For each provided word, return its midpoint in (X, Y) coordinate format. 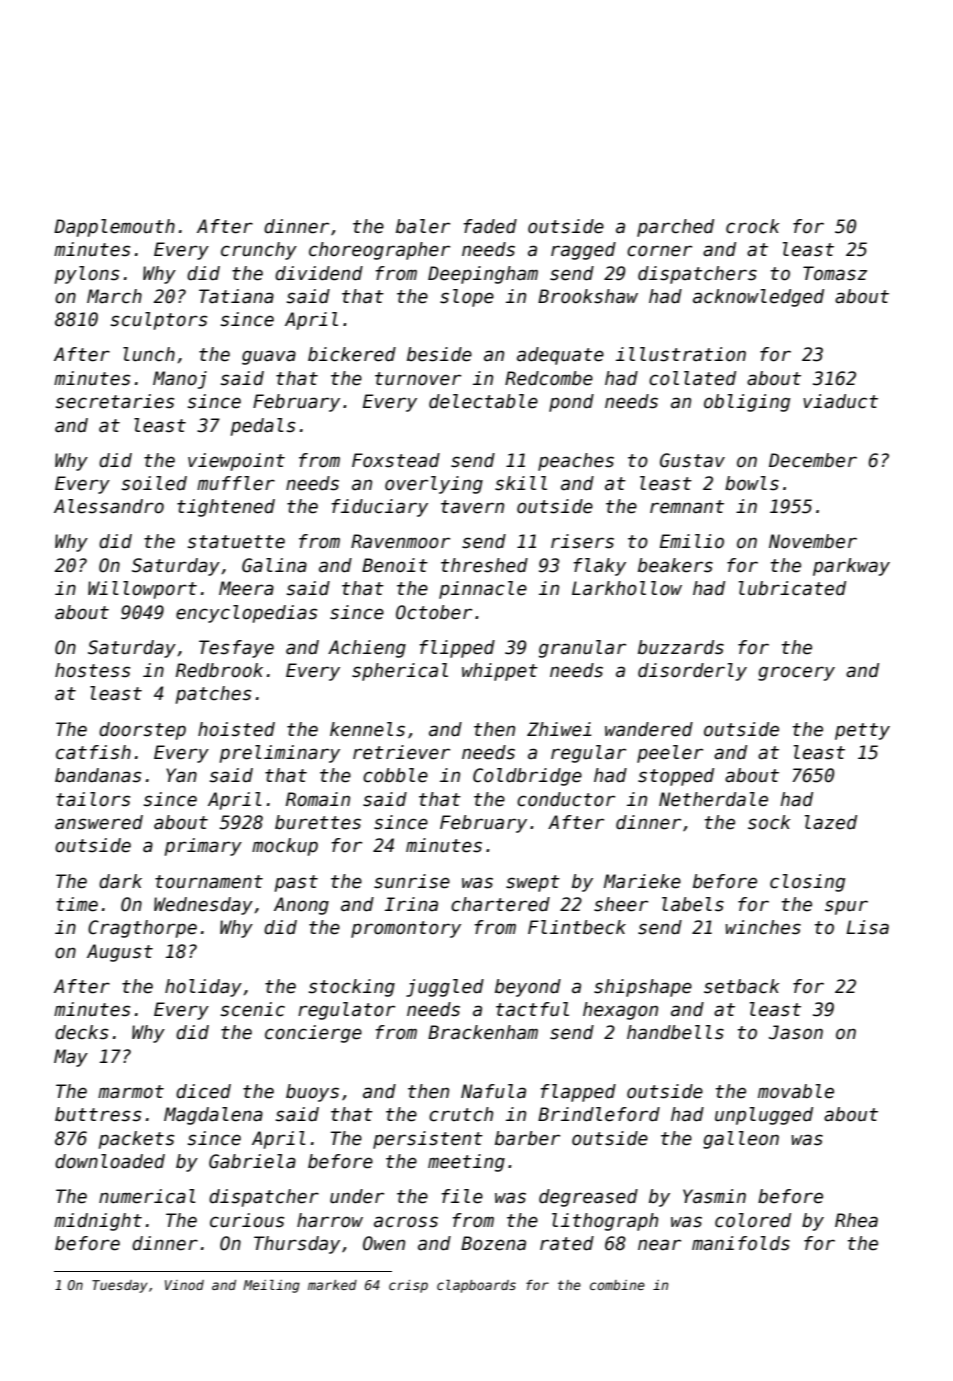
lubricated (792, 588)
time (77, 904)
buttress (98, 1114)
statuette (236, 542)
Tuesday (120, 1286)
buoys (312, 1093)
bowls (752, 483)
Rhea (856, 1220)
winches (763, 927)
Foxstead (396, 460)
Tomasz (835, 273)
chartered (500, 904)
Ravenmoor (400, 541)
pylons (87, 275)
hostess (92, 670)
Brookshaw (588, 296)
